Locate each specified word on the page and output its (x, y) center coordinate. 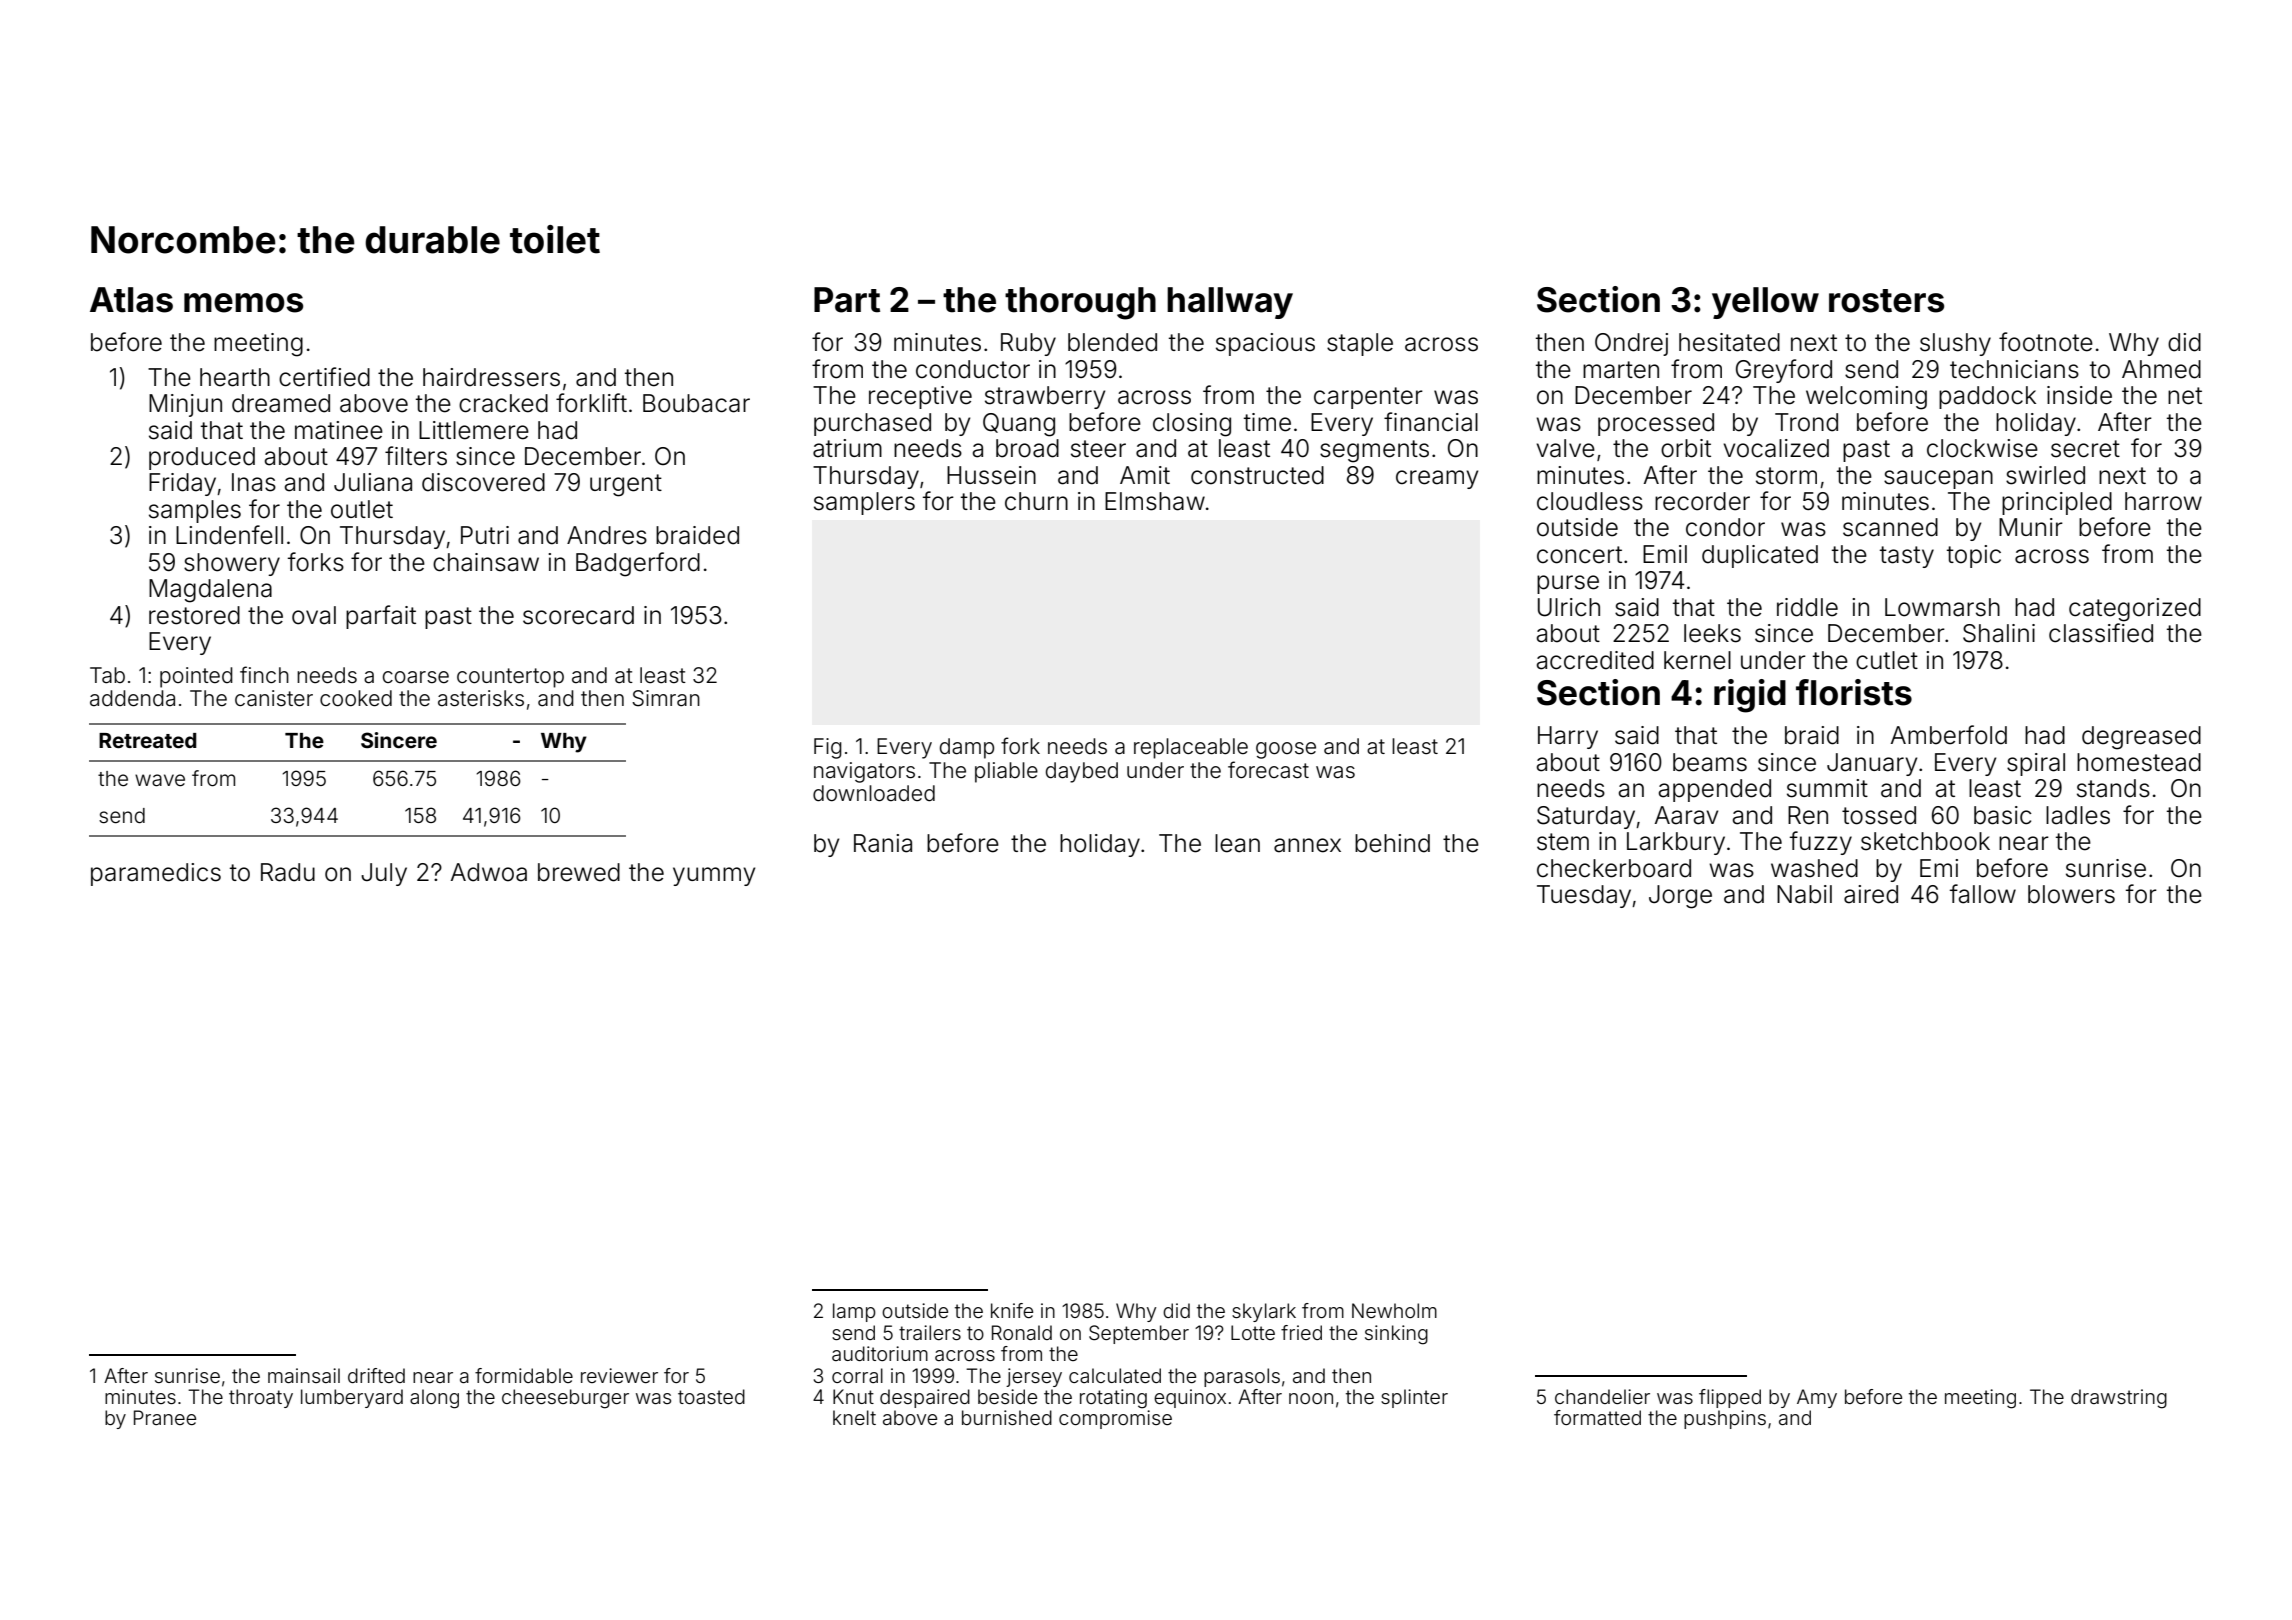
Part (847, 300)
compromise (1115, 1419)
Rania (883, 843)
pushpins (1725, 1419)
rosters (1886, 301)
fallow (1983, 894)
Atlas (131, 300)
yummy (714, 876)
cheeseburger (565, 1399)
